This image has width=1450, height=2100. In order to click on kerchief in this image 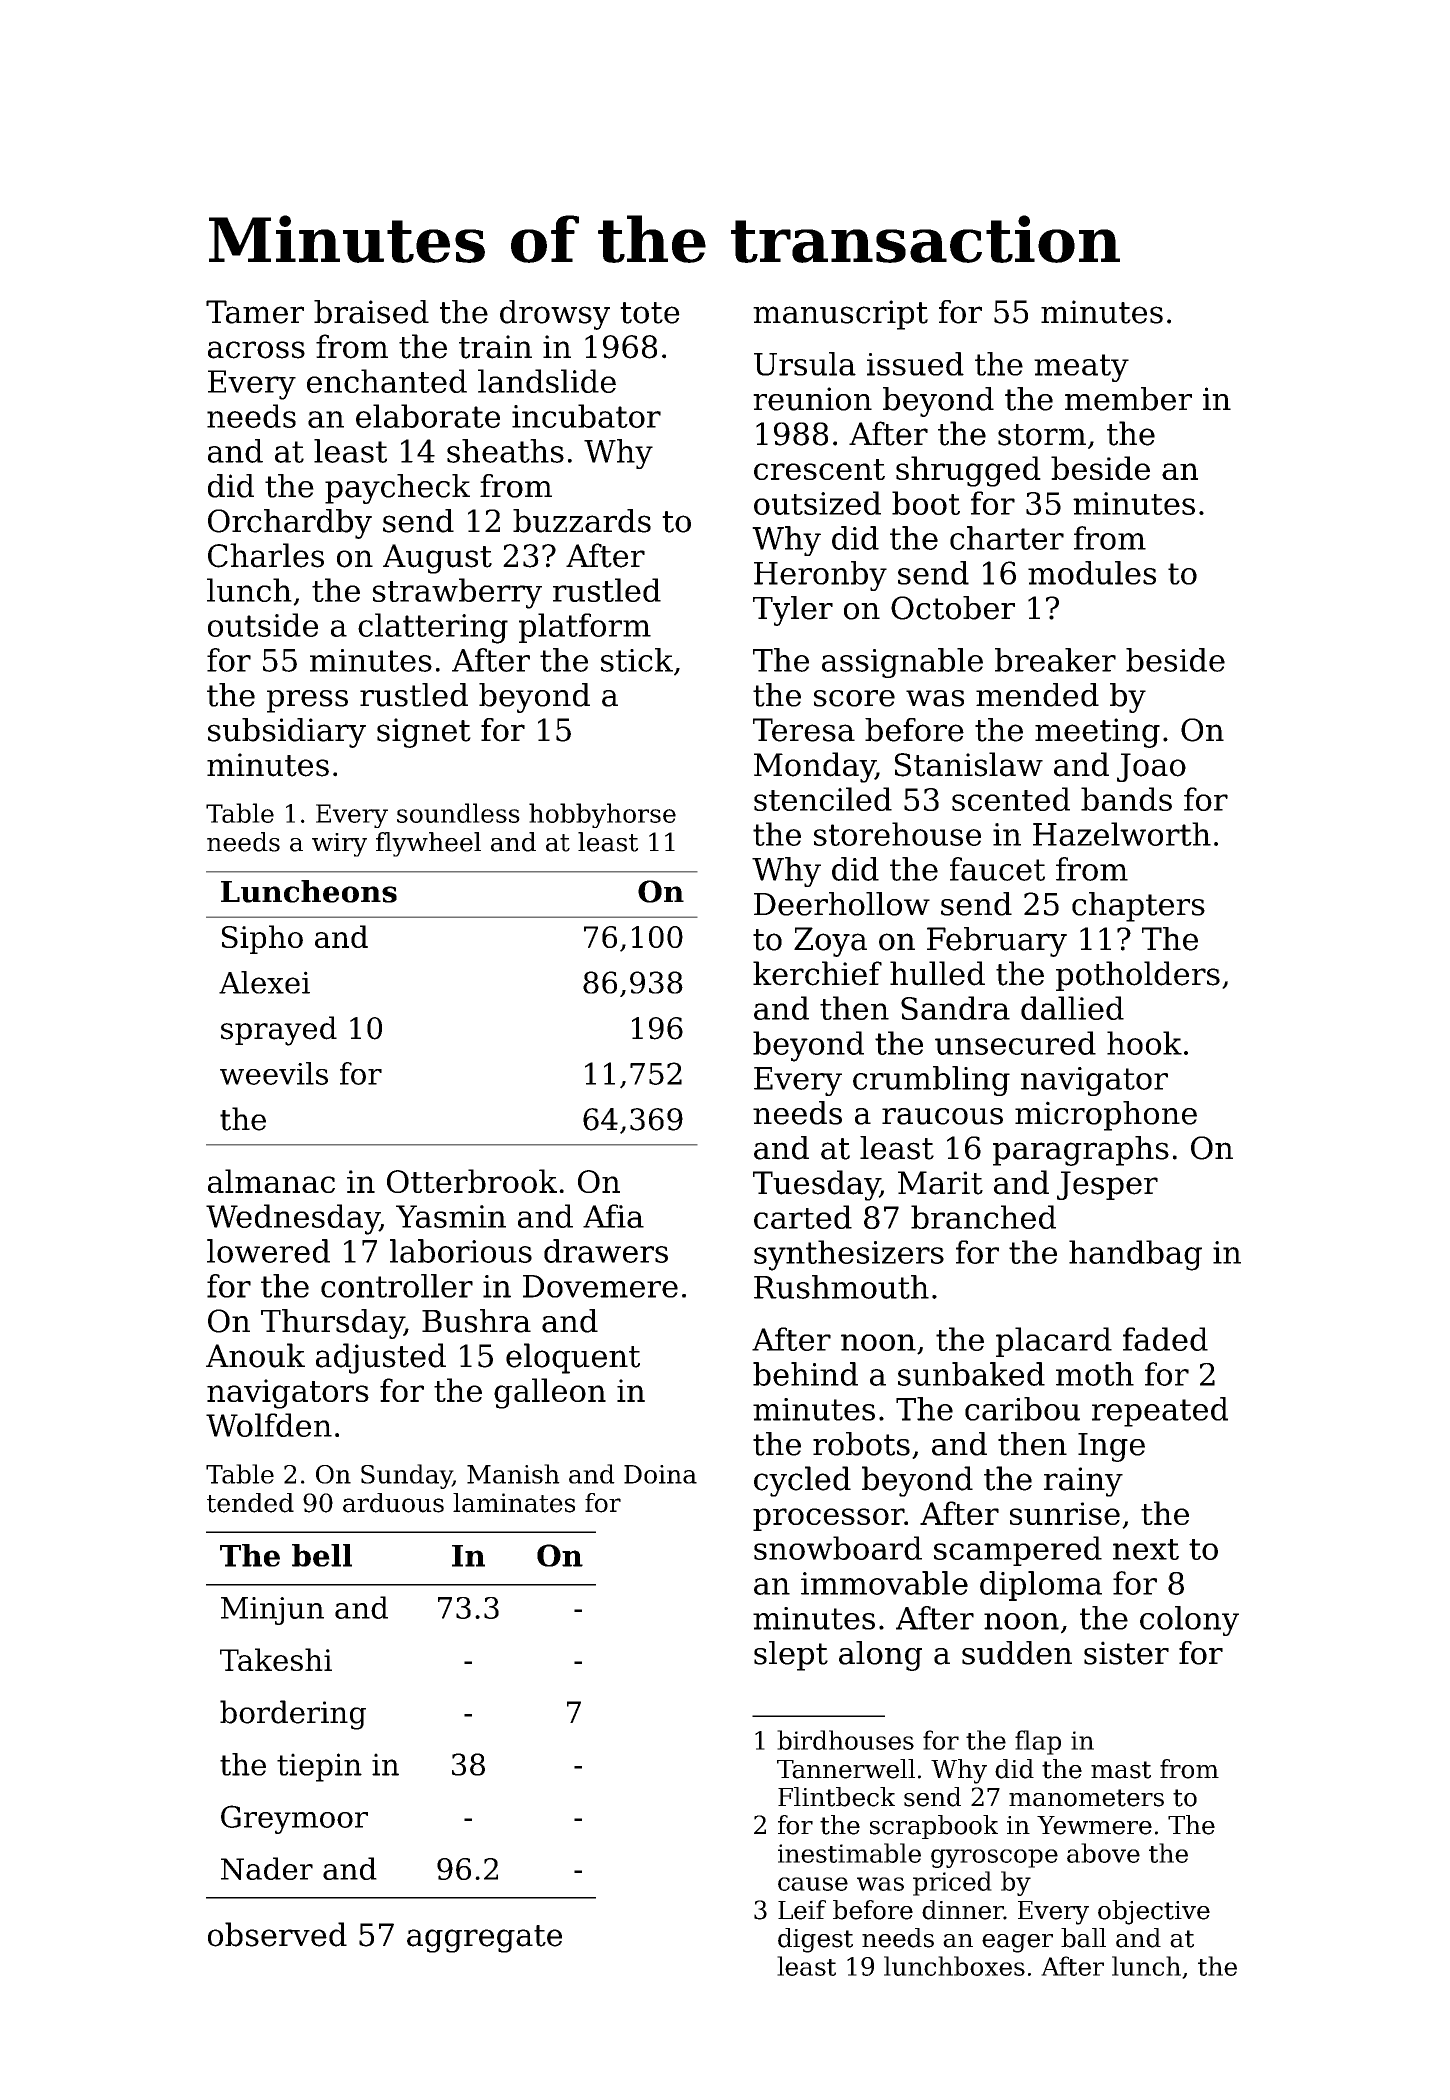, I will do `click(817, 973)`.
